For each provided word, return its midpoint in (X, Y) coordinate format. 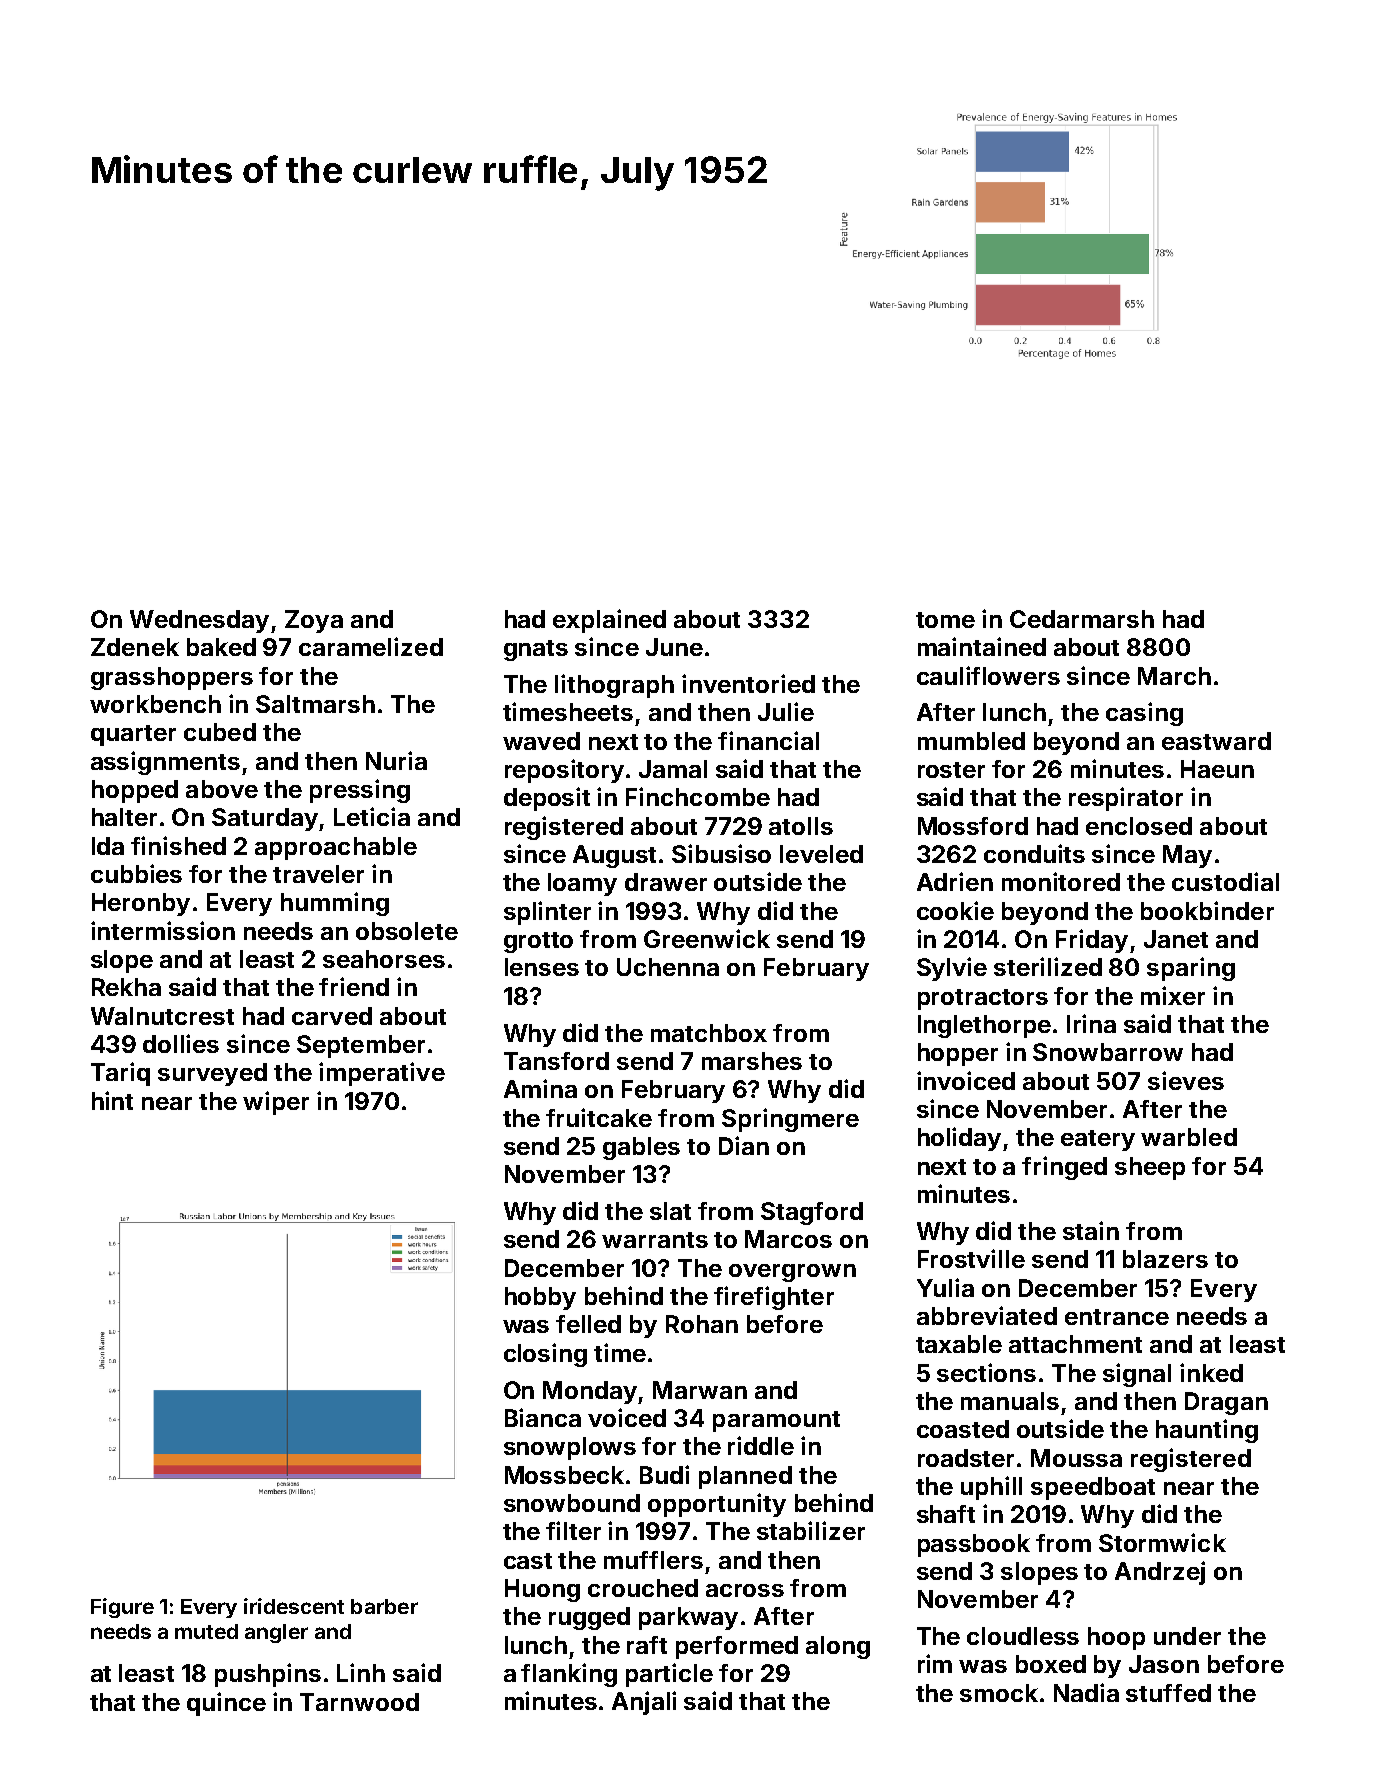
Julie (786, 711)
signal (1137, 1375)
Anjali (644, 1703)
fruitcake (599, 1117)
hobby (540, 1298)
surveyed (212, 1074)
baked (221, 647)
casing (1144, 714)
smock (999, 1693)
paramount (776, 1421)
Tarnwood (359, 1702)
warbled (1189, 1137)
